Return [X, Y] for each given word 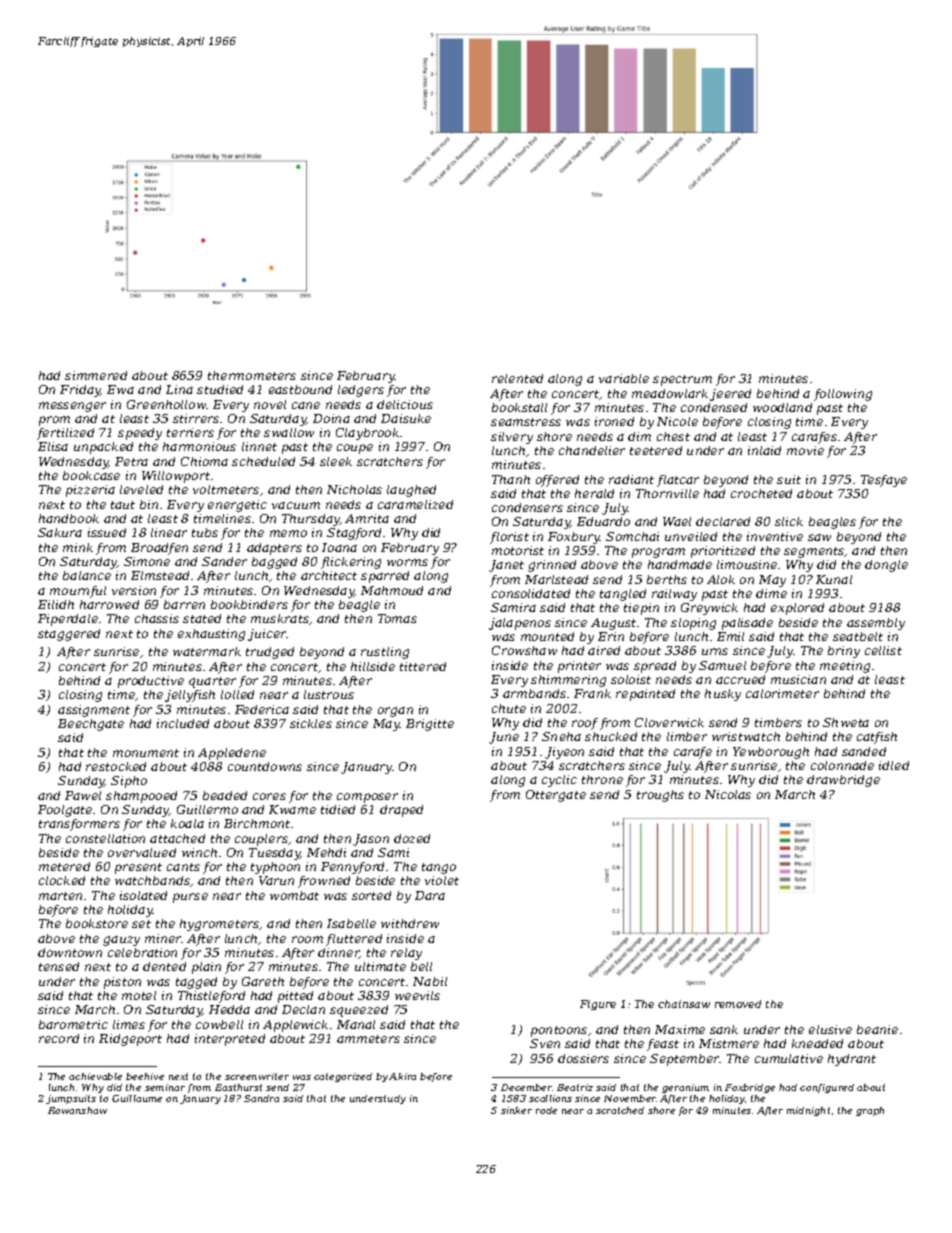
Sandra [261, 1098]
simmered [96, 375]
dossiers [583, 1058]
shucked [611, 736]
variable [624, 378]
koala [187, 823]
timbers [778, 722]
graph [870, 1111]
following [843, 395]
